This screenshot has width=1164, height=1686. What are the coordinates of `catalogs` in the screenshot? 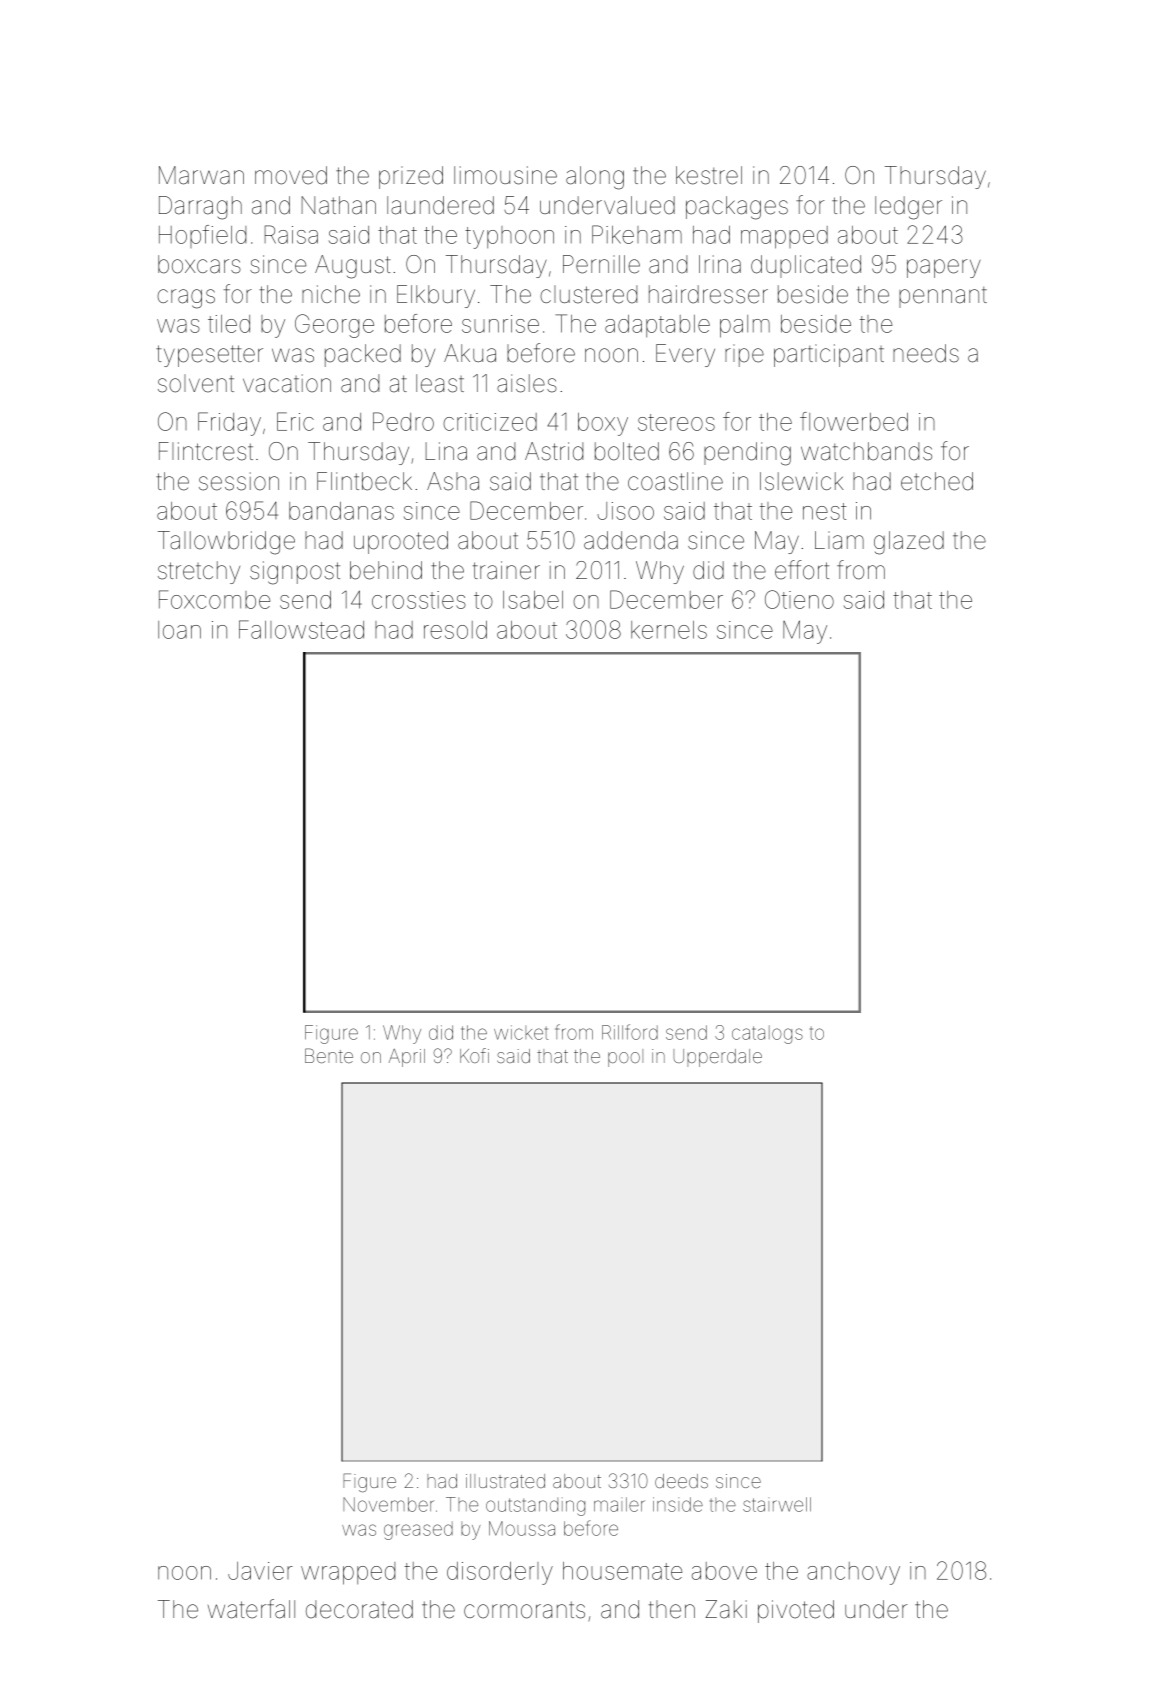 It's located at (767, 1034).
